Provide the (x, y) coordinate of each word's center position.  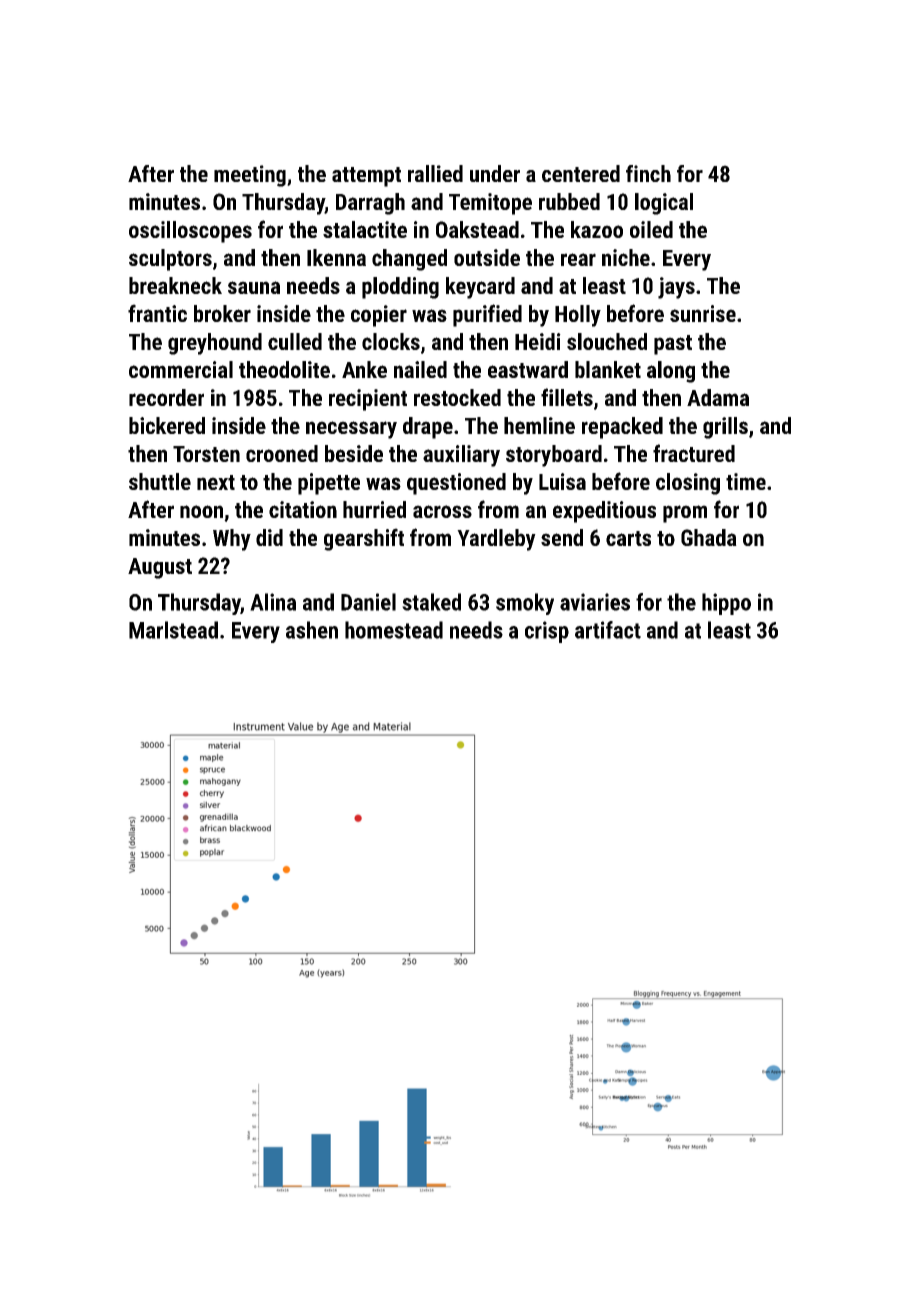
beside (354, 453)
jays (676, 288)
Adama (718, 397)
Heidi (538, 341)
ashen (312, 630)
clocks (391, 341)
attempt (366, 177)
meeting (250, 176)
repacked (622, 428)
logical (664, 204)
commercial (181, 369)
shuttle (160, 481)
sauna (254, 287)
